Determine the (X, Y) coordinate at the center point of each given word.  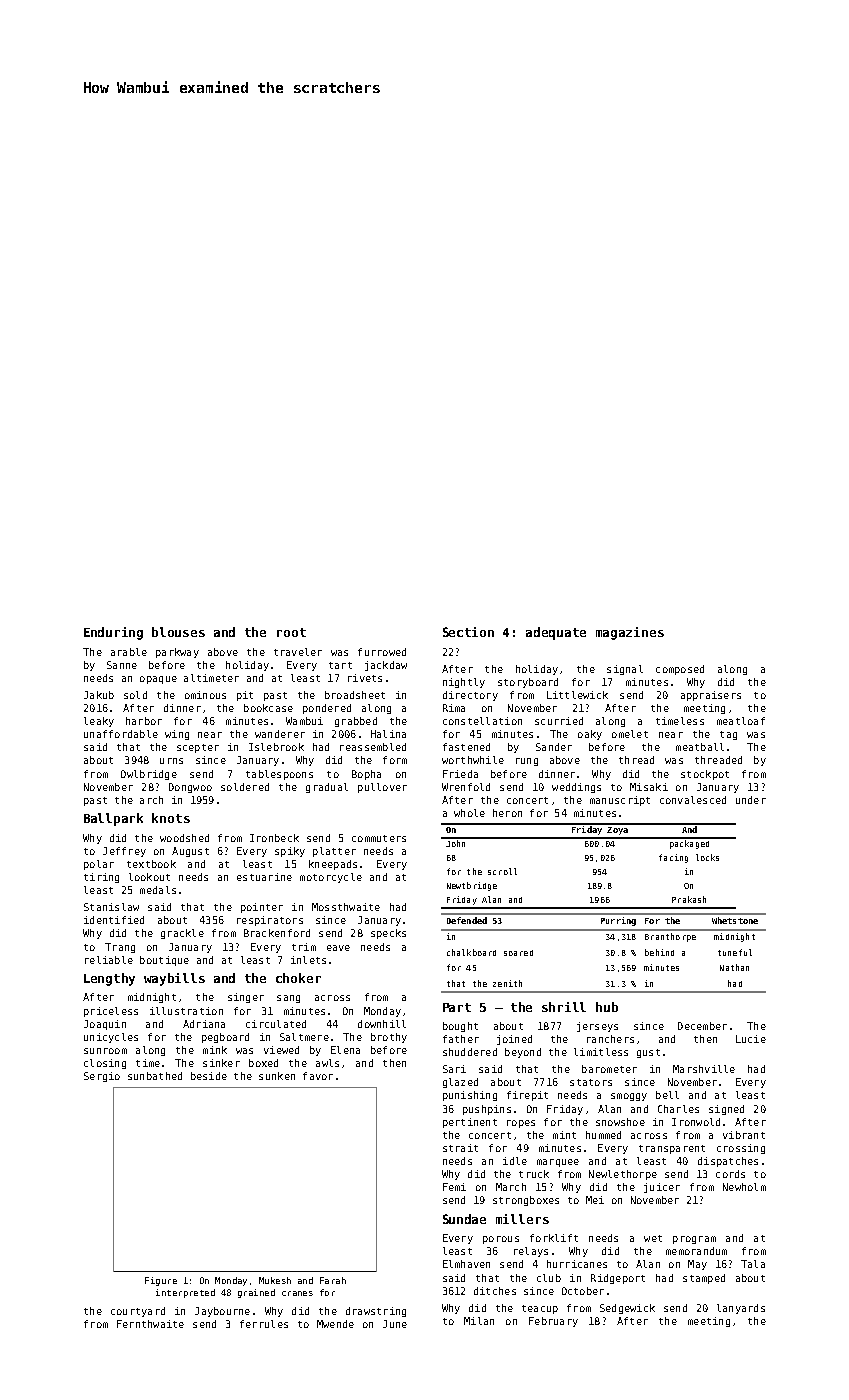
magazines (630, 633)
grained (256, 1293)
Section (468, 632)
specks (388, 934)
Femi (454, 1187)
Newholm (744, 1187)
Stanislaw (111, 907)
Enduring (113, 633)
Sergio (102, 1077)
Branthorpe (670, 937)
